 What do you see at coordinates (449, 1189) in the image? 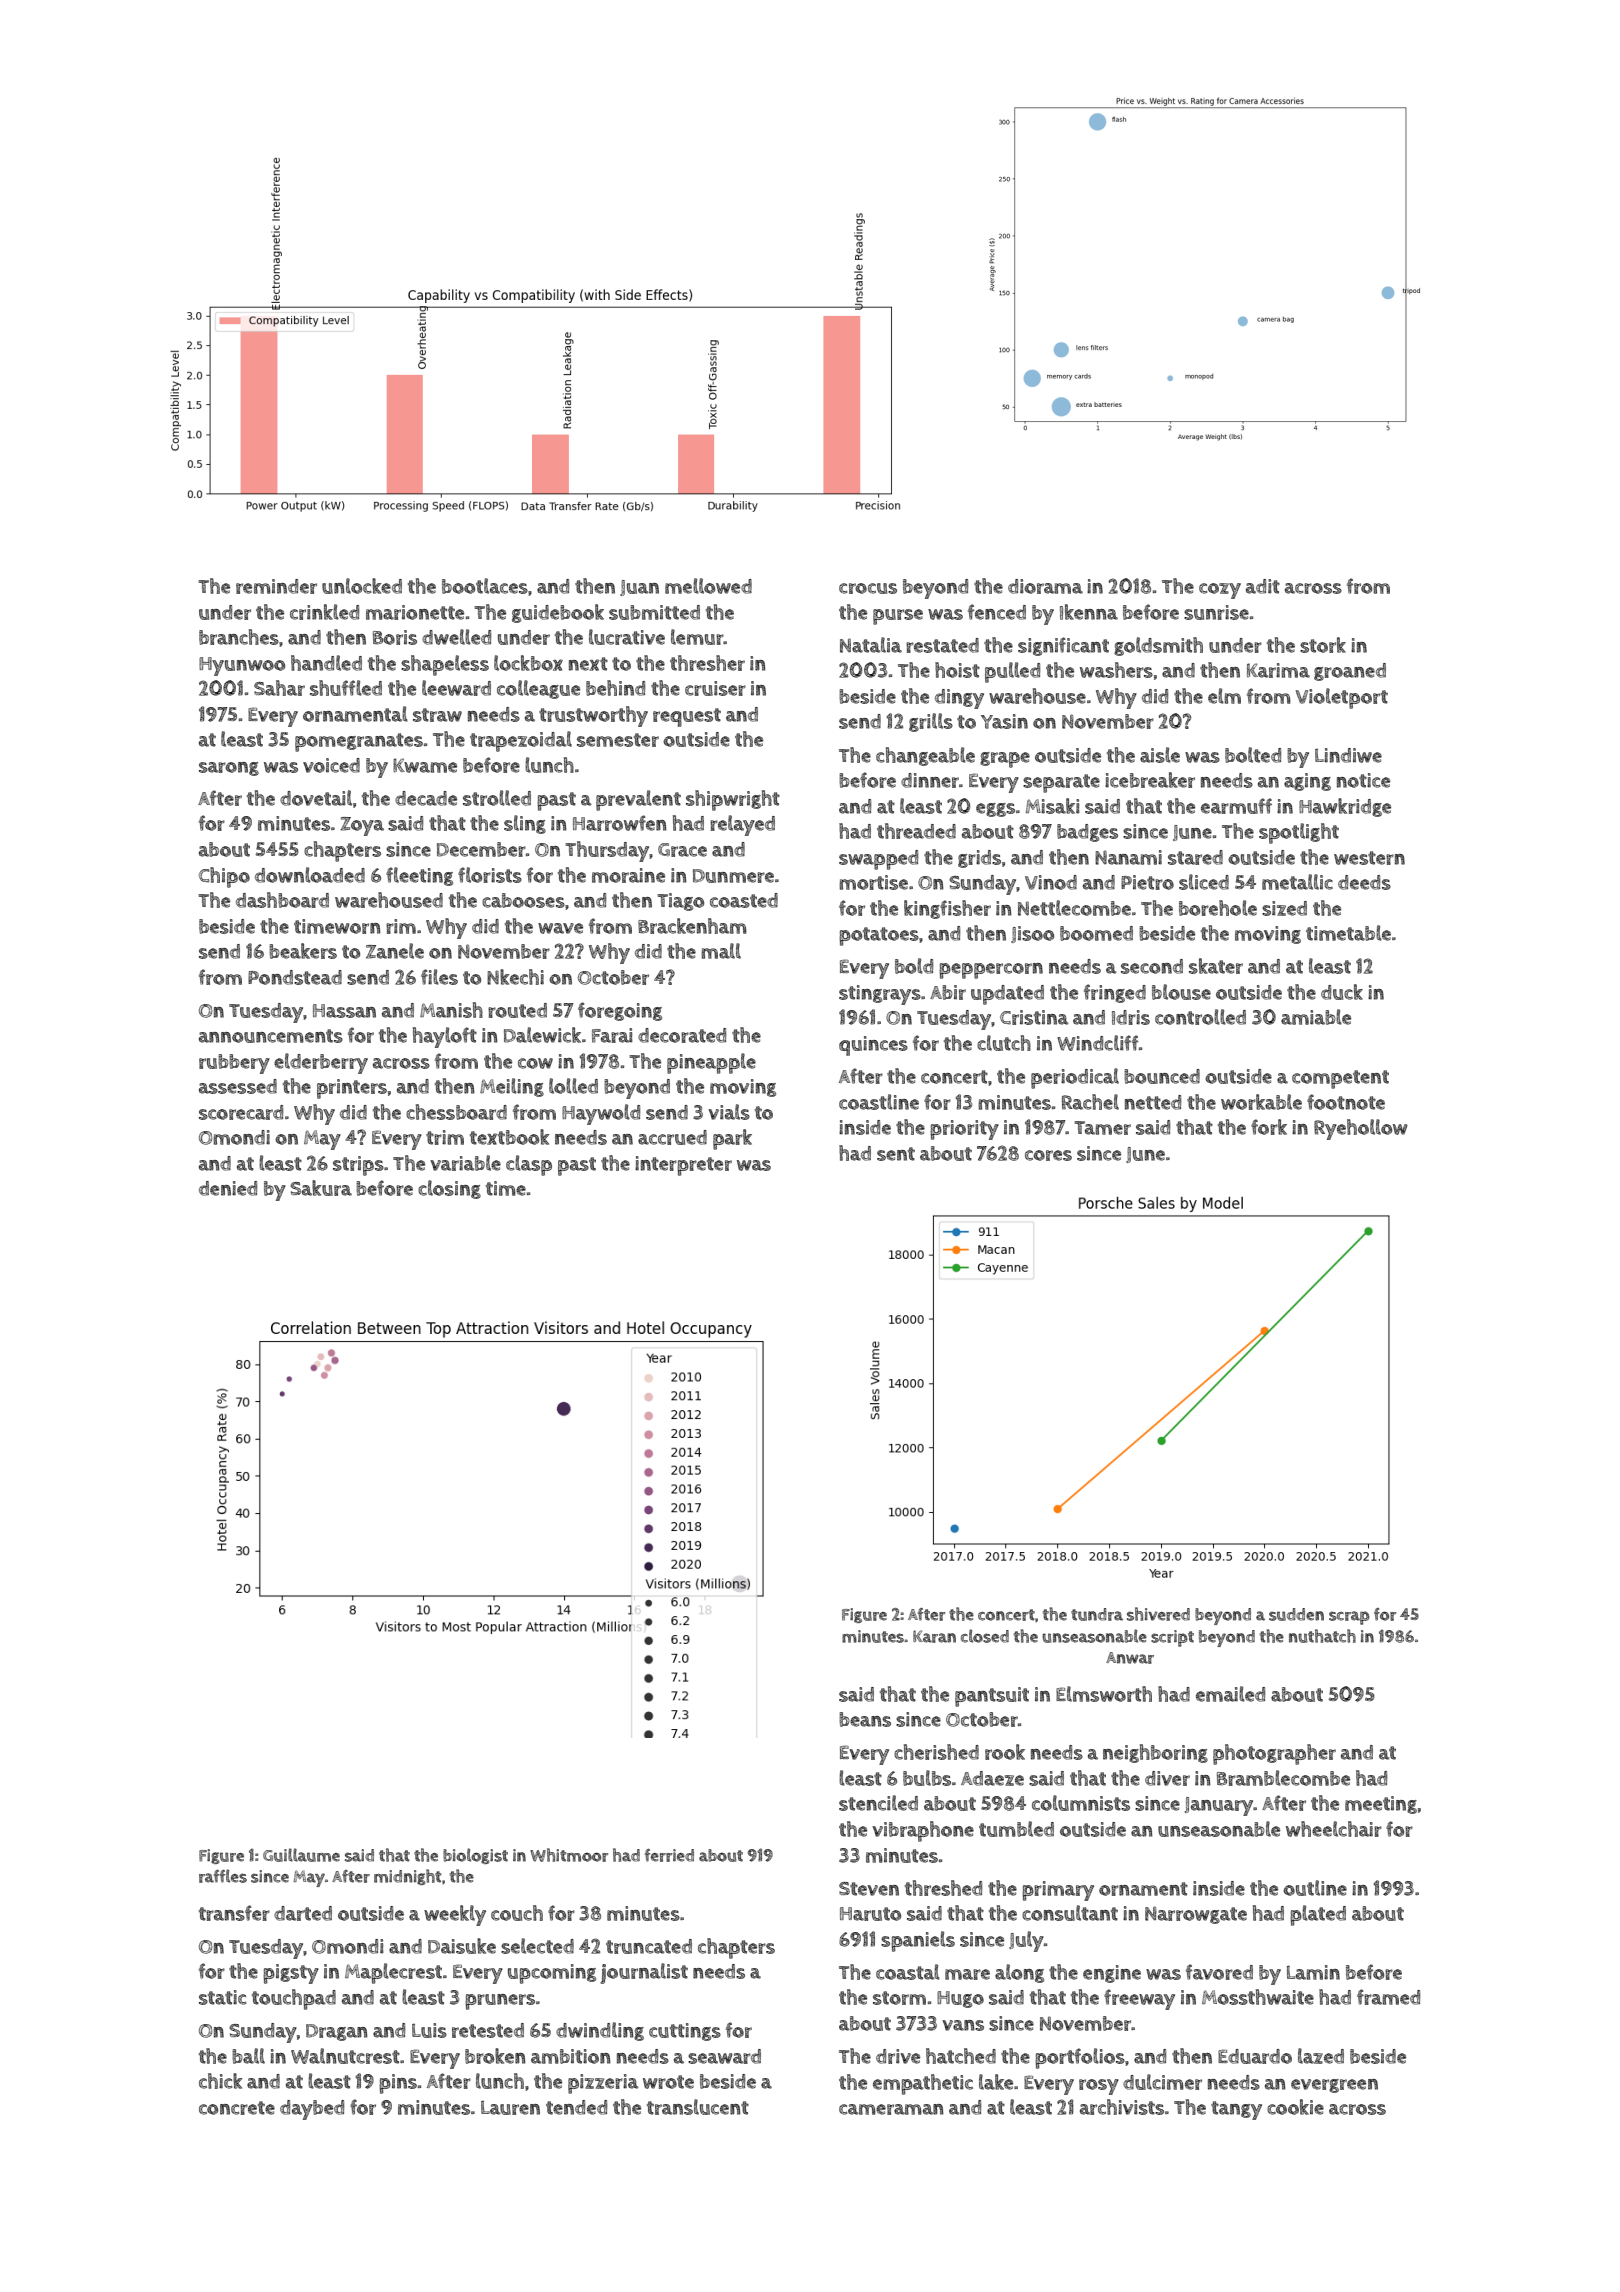
I see `closing` at bounding box center [449, 1189].
